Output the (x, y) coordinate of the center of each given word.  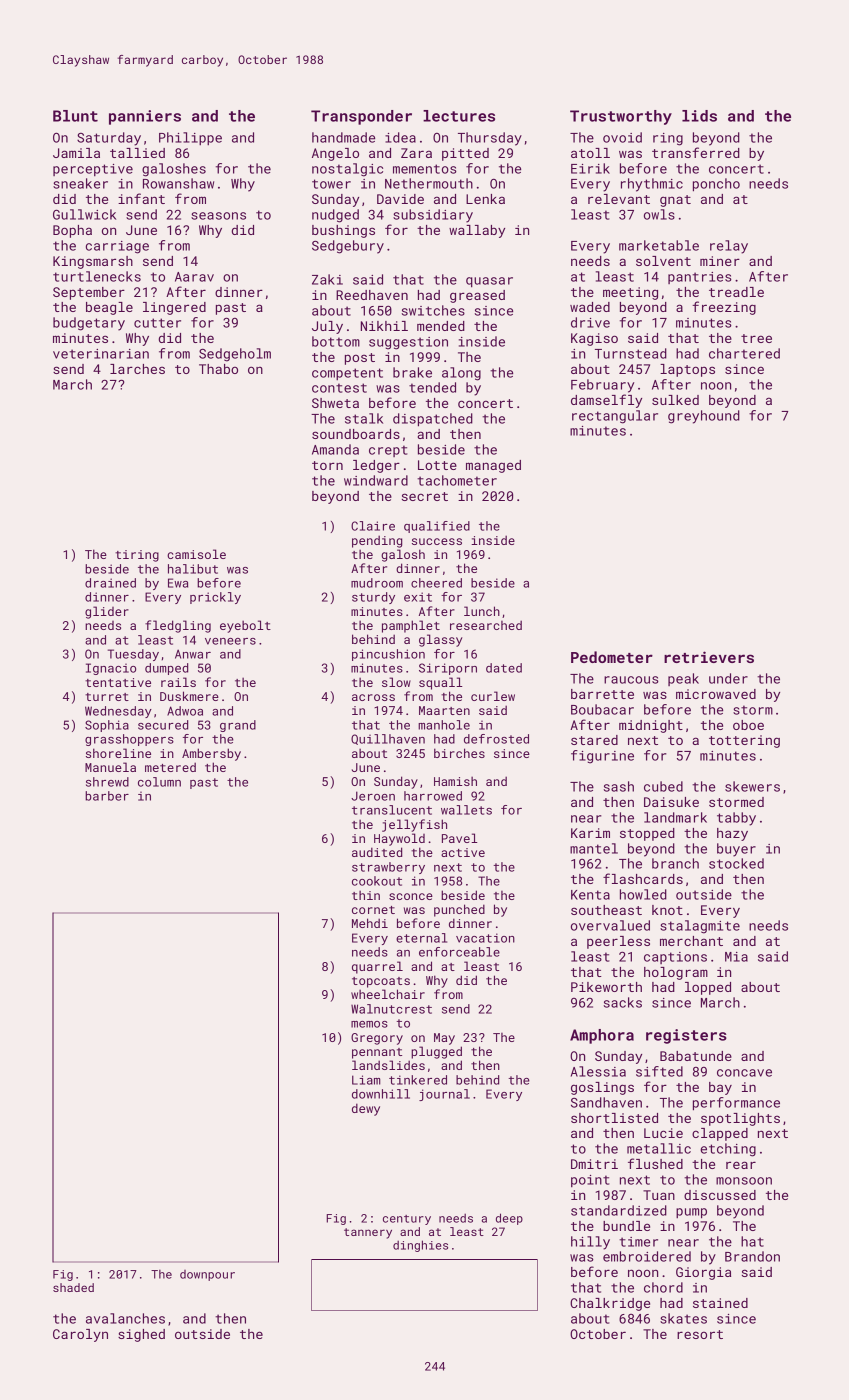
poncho (716, 185)
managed (493, 466)
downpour (207, 1275)
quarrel (377, 967)
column (159, 782)
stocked (736, 863)
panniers (145, 117)
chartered (744, 353)
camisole (196, 554)
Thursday (490, 139)
